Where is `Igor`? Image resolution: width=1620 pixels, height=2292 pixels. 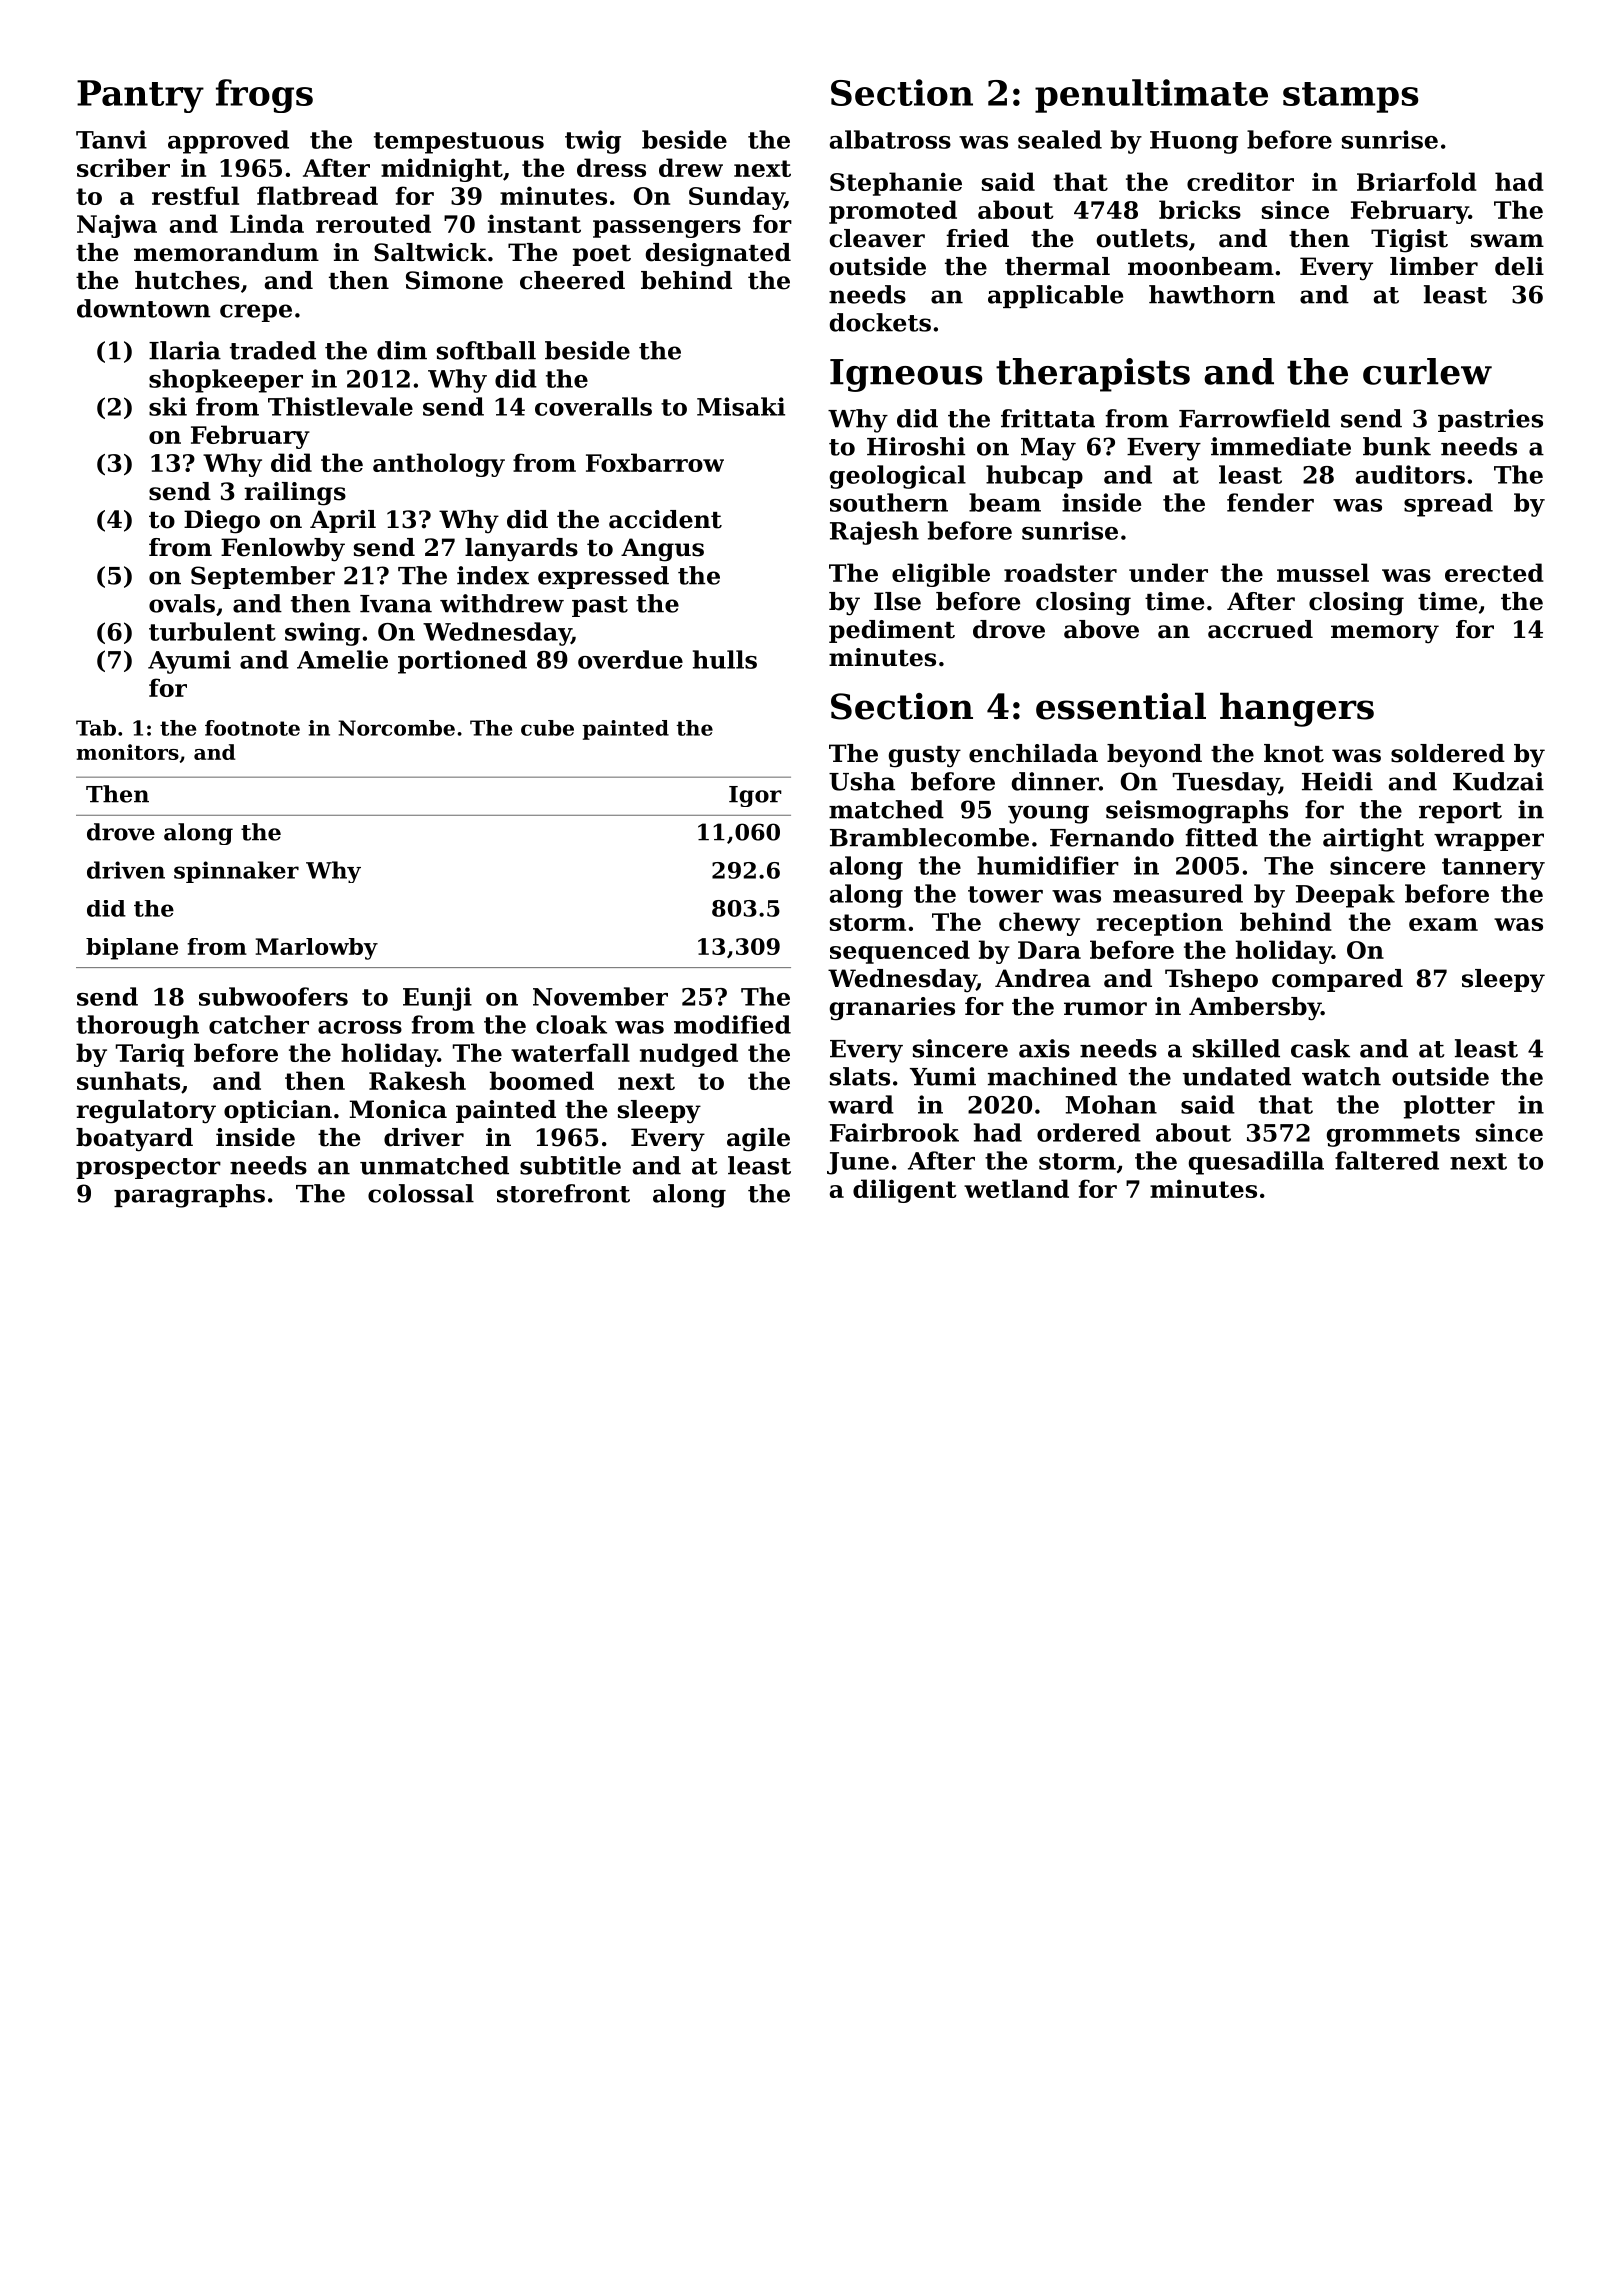
Igor is located at coordinates (755, 796).
